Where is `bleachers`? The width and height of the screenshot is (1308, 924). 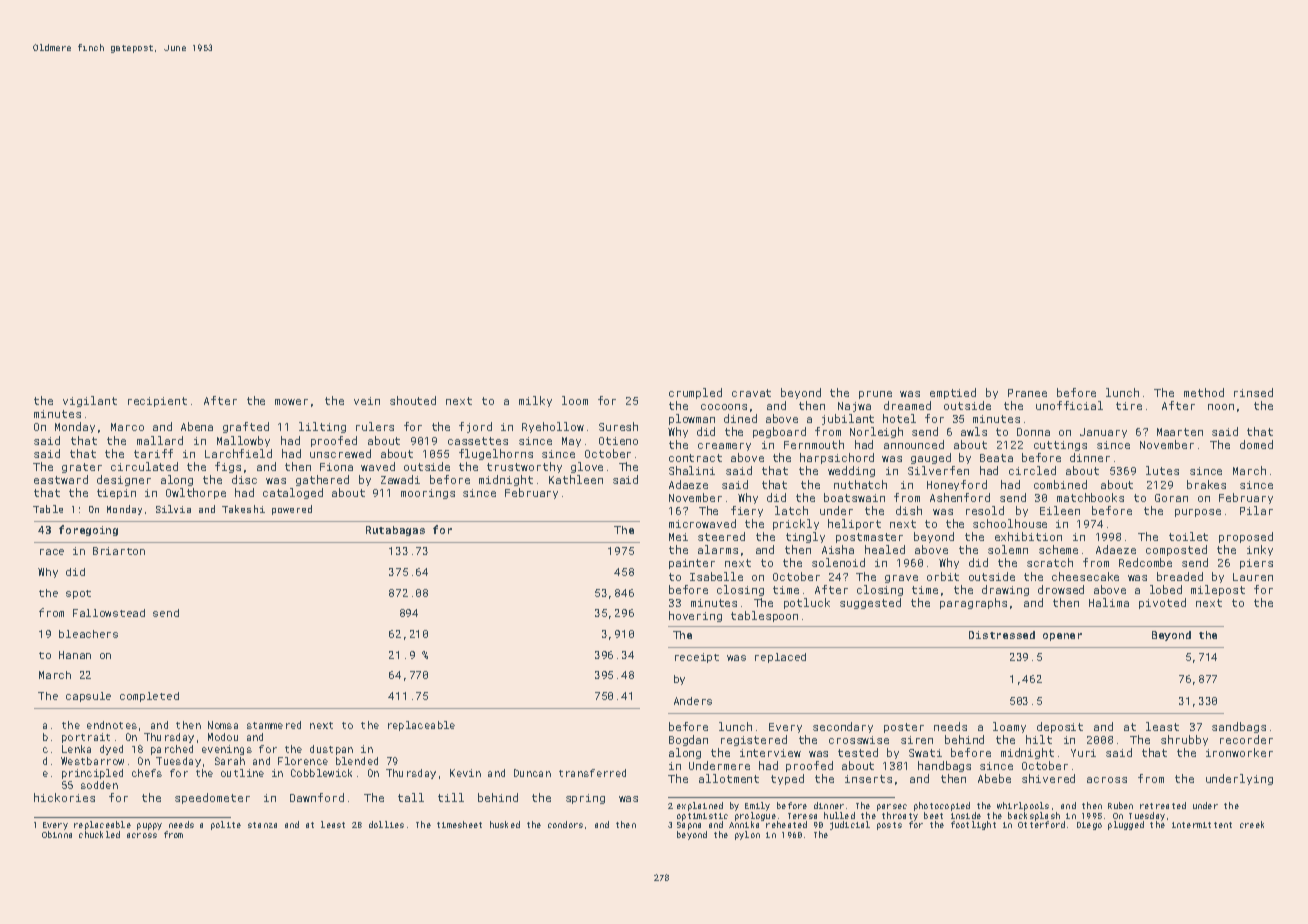
bleachers is located at coordinates (88, 634).
